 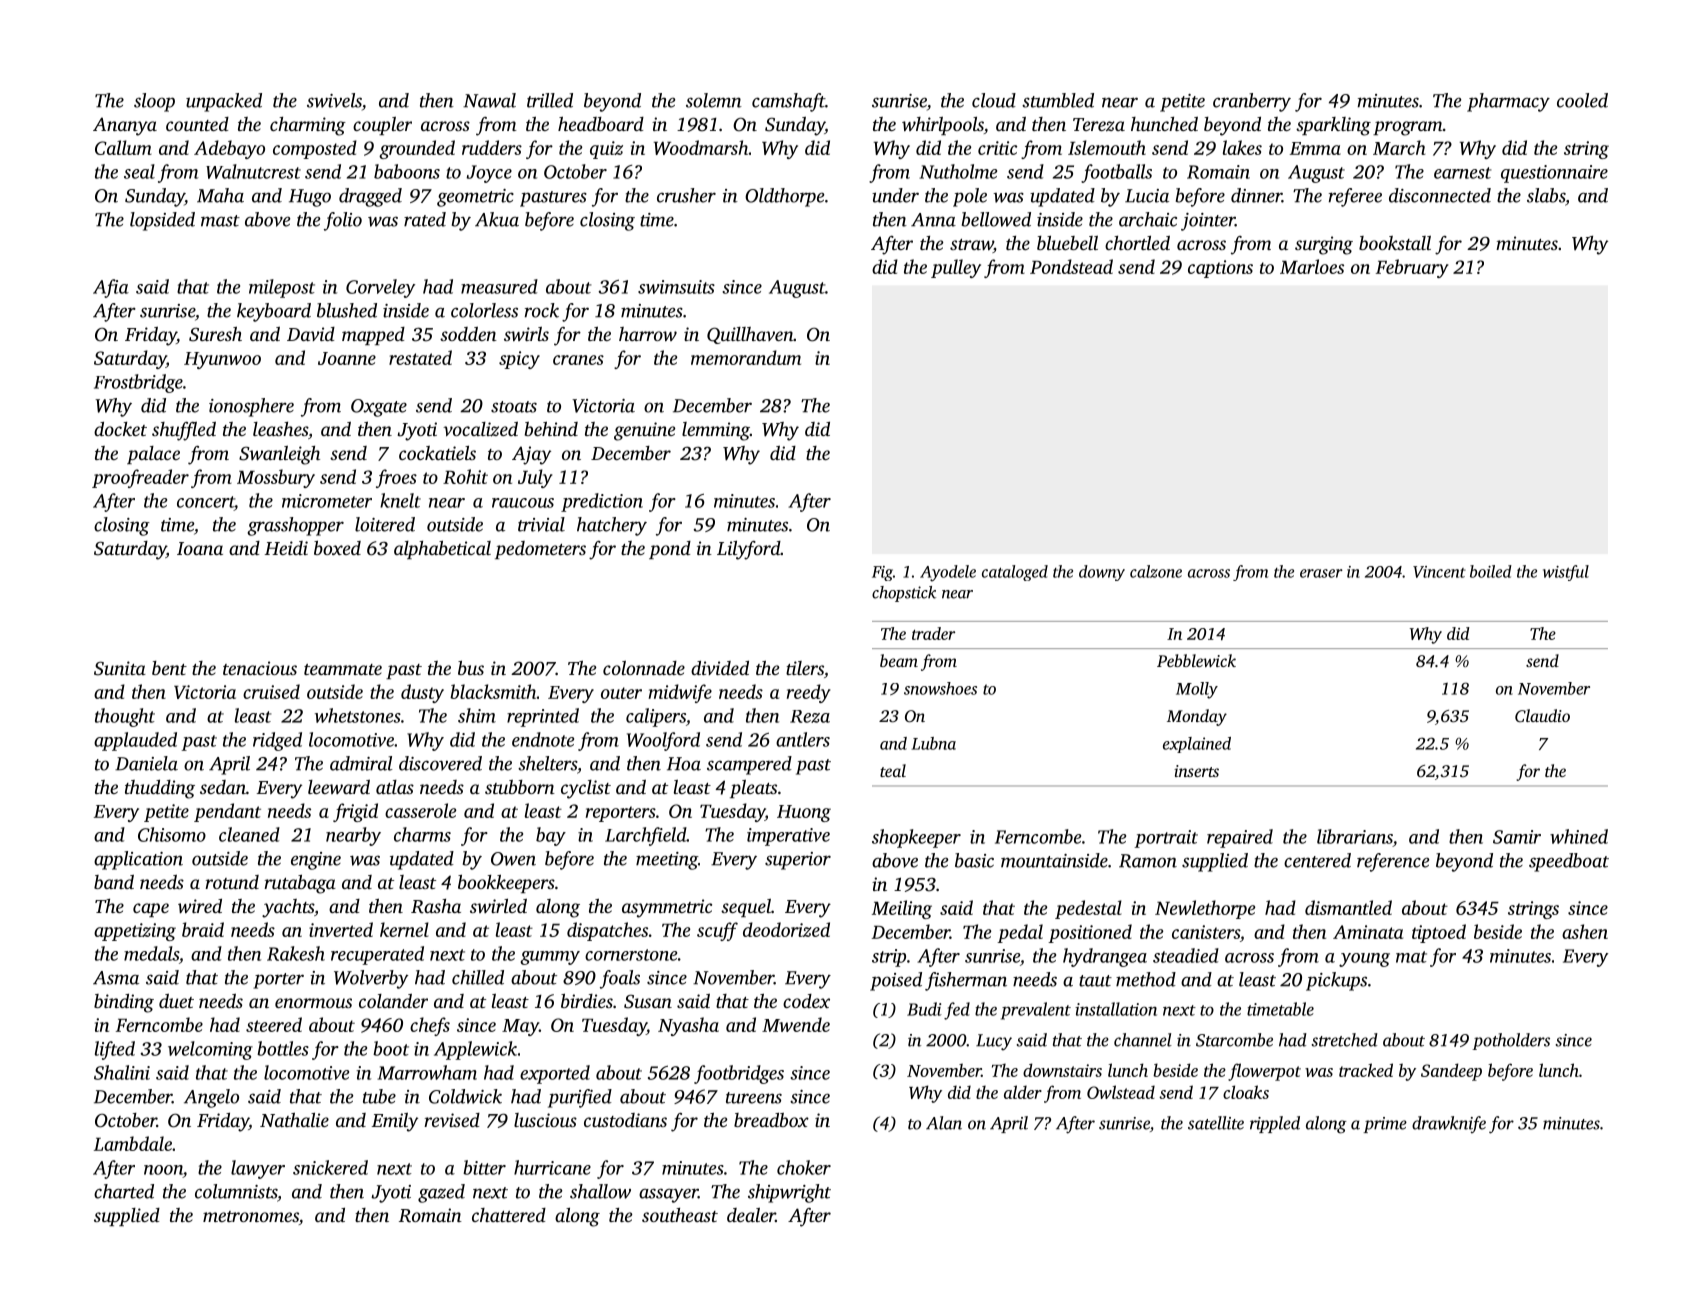 What do you see at coordinates (893, 770) in the screenshot?
I see `teal` at bounding box center [893, 770].
